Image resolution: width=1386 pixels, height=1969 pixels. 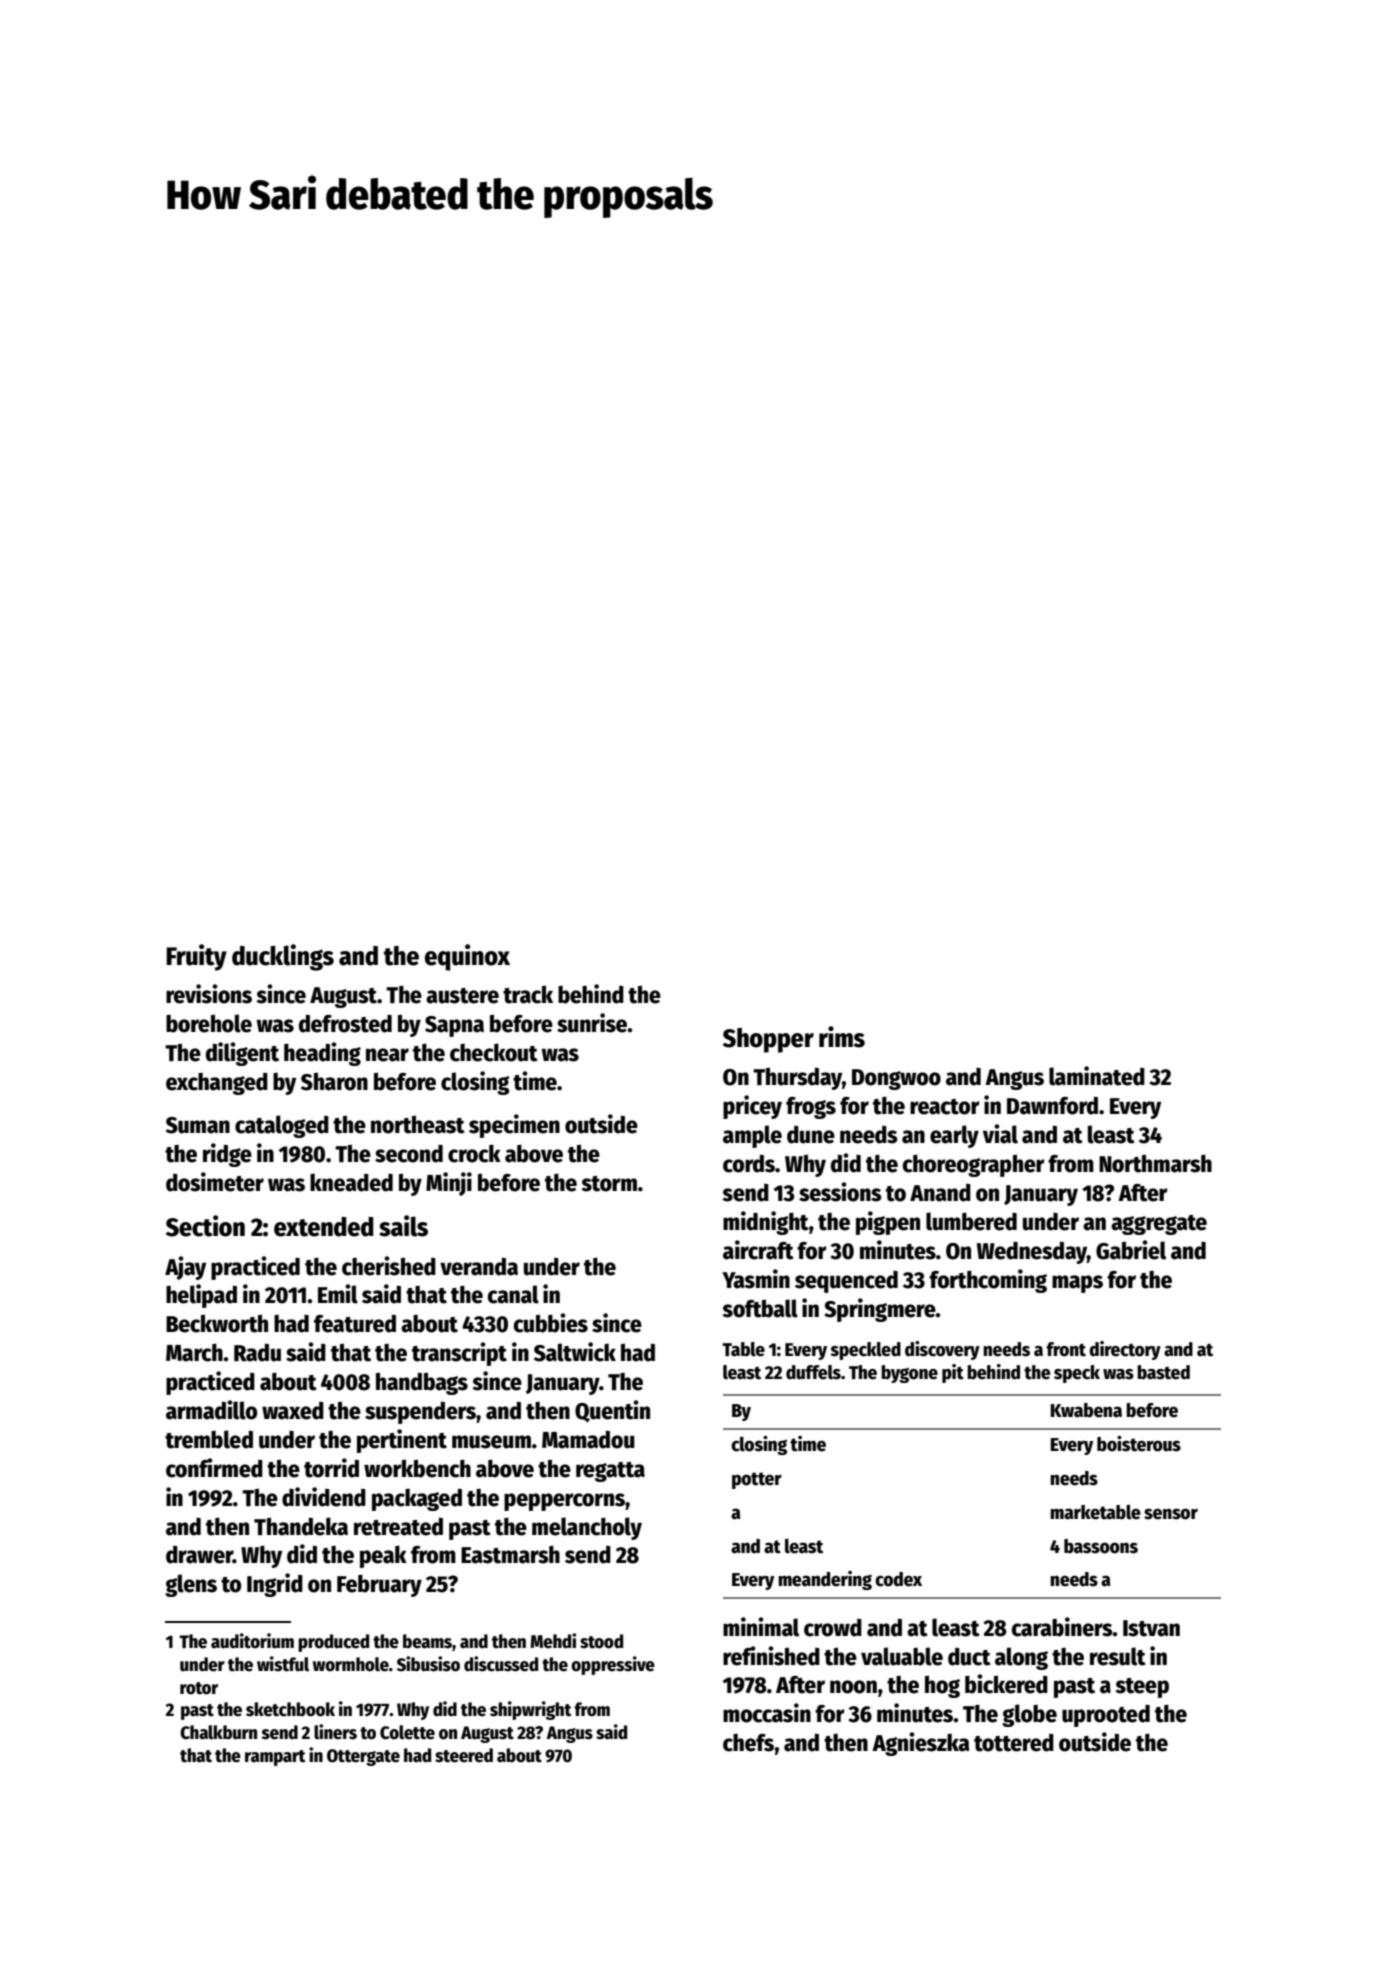 What do you see at coordinates (1101, 1546) in the document?
I see `bassoons` at bounding box center [1101, 1546].
